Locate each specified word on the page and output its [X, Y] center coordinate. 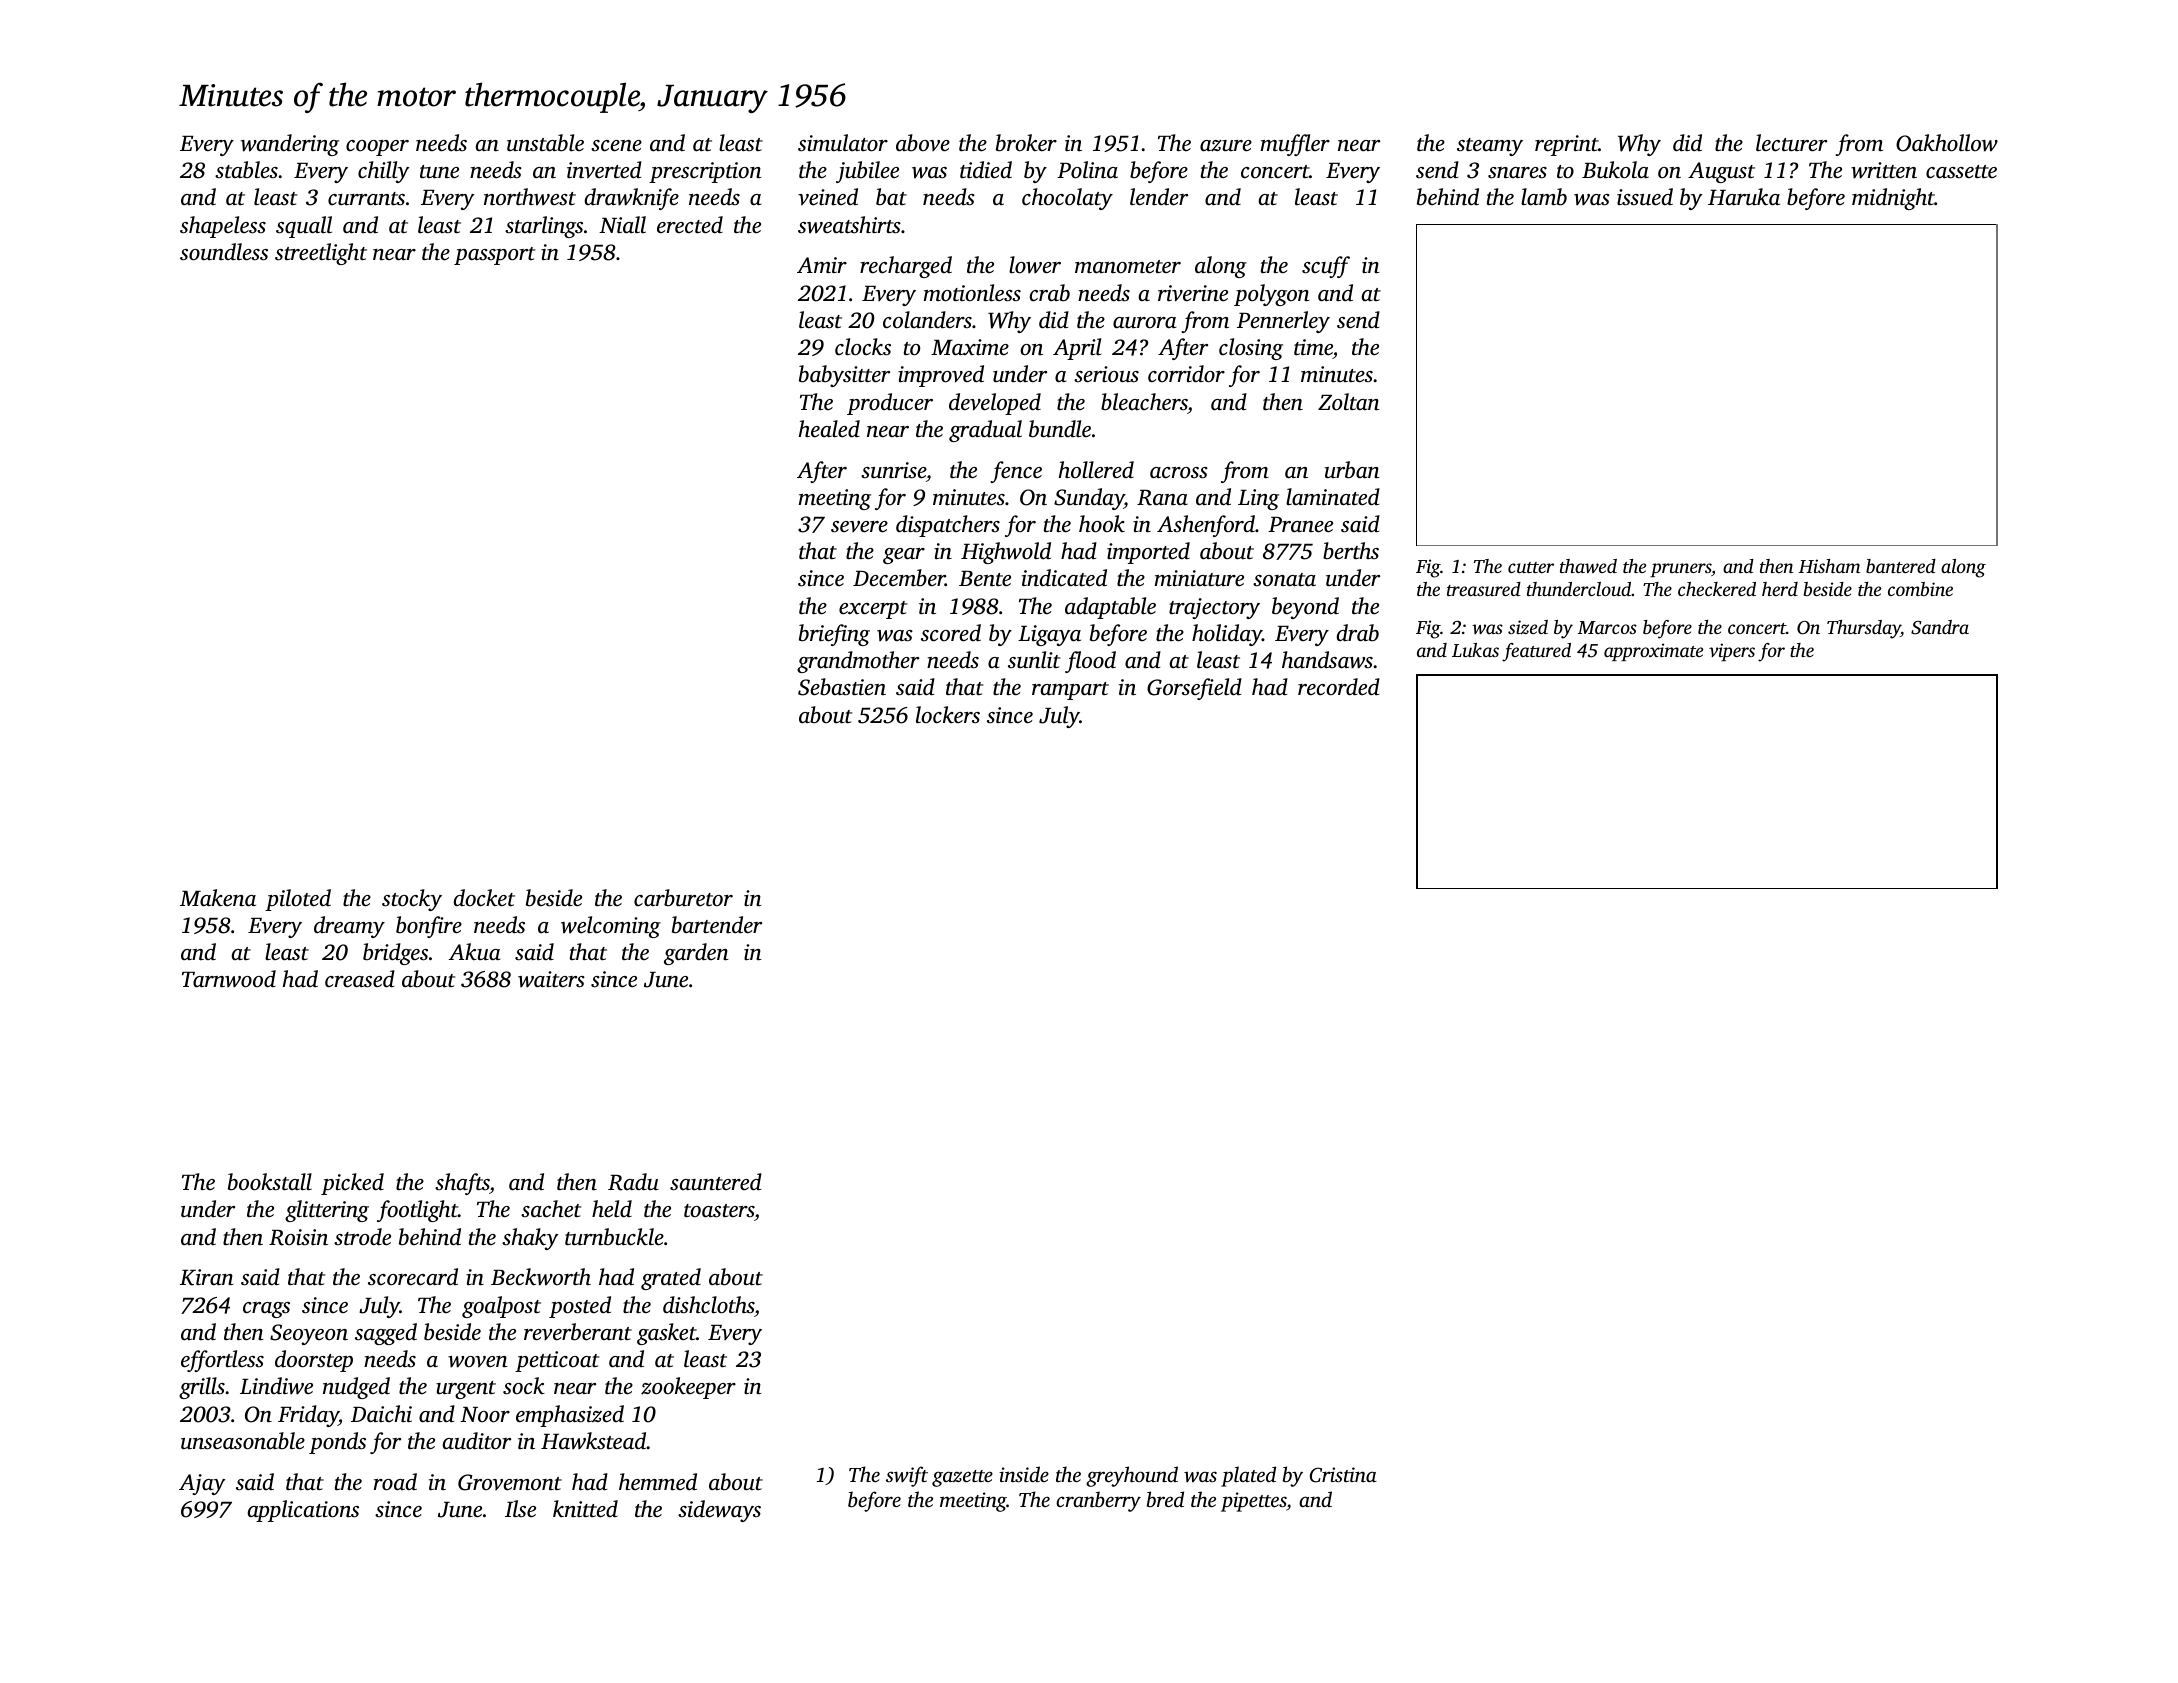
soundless [224, 252]
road [395, 1482]
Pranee [1300, 525]
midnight [1893, 199]
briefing [834, 635]
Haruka [1744, 197]
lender [1159, 197]
